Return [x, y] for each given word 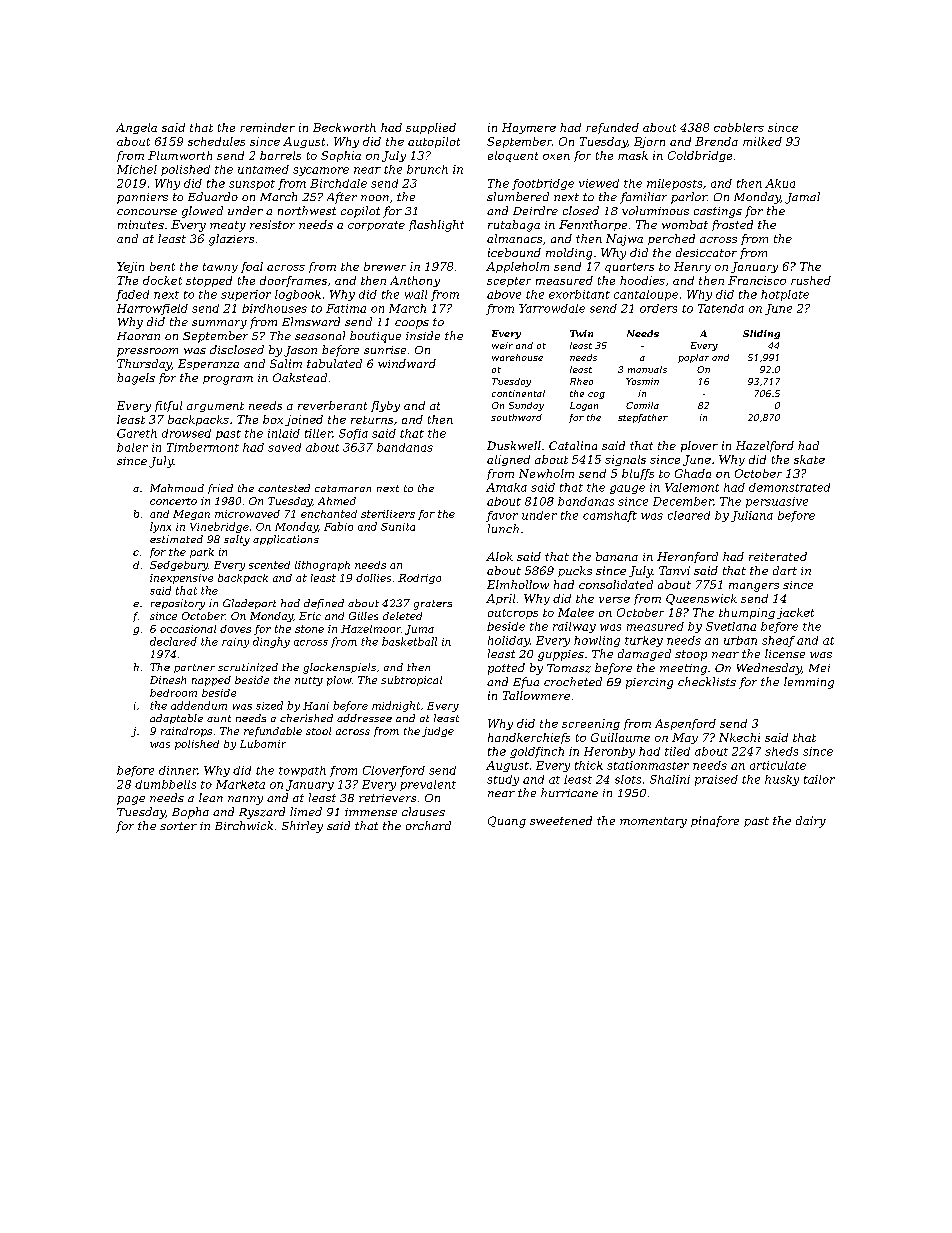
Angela [136, 128]
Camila [642, 405]
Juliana [752, 516]
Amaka [506, 487]
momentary [653, 822]
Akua [780, 183]
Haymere [529, 128]
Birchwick [244, 825]
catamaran [343, 488]
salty [237, 540]
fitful [168, 406]
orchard [428, 825]
